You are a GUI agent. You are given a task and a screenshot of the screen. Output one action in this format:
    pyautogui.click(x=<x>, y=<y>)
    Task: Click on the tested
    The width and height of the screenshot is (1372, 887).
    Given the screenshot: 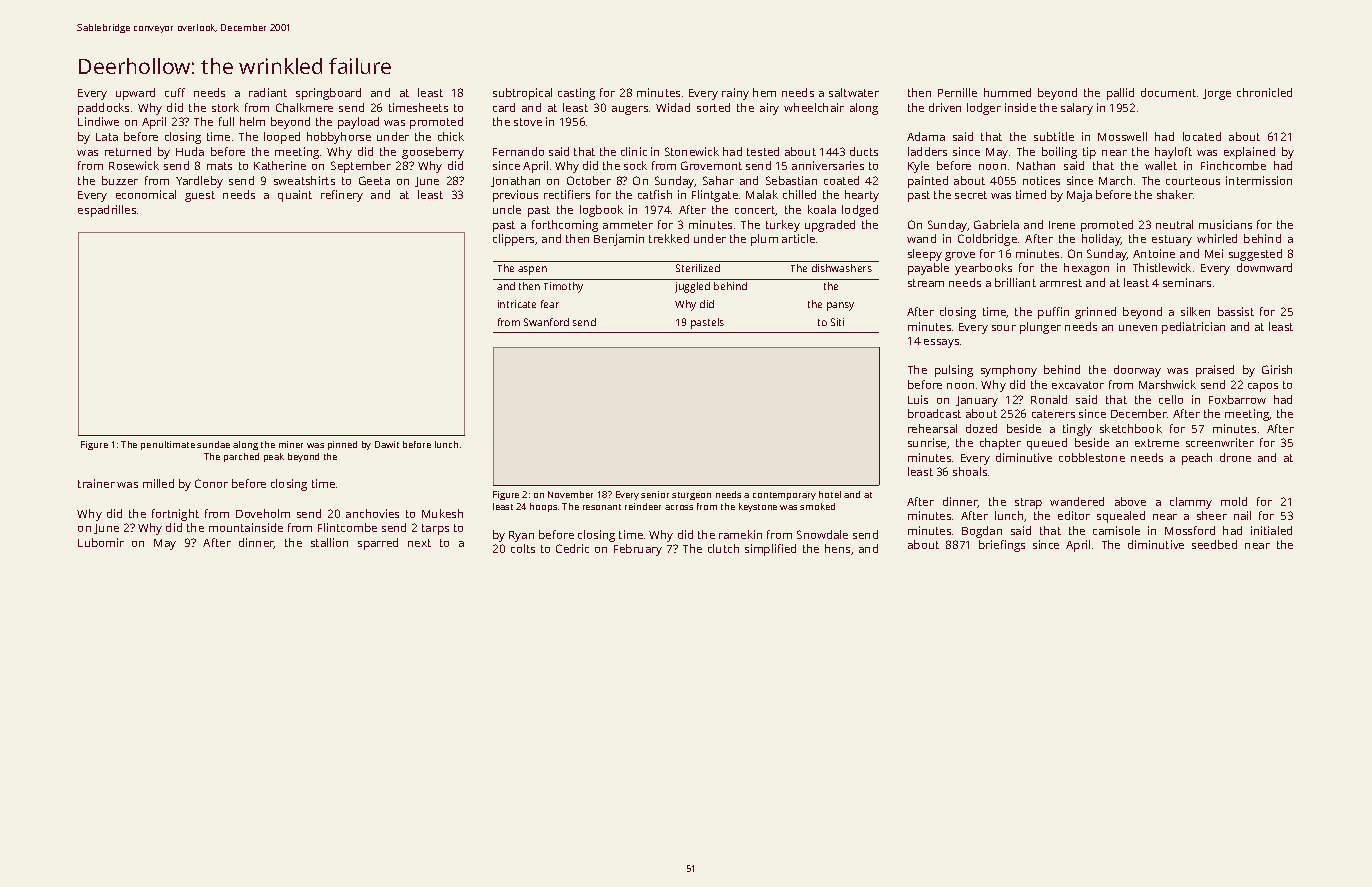 What is the action you would take?
    pyautogui.click(x=763, y=151)
